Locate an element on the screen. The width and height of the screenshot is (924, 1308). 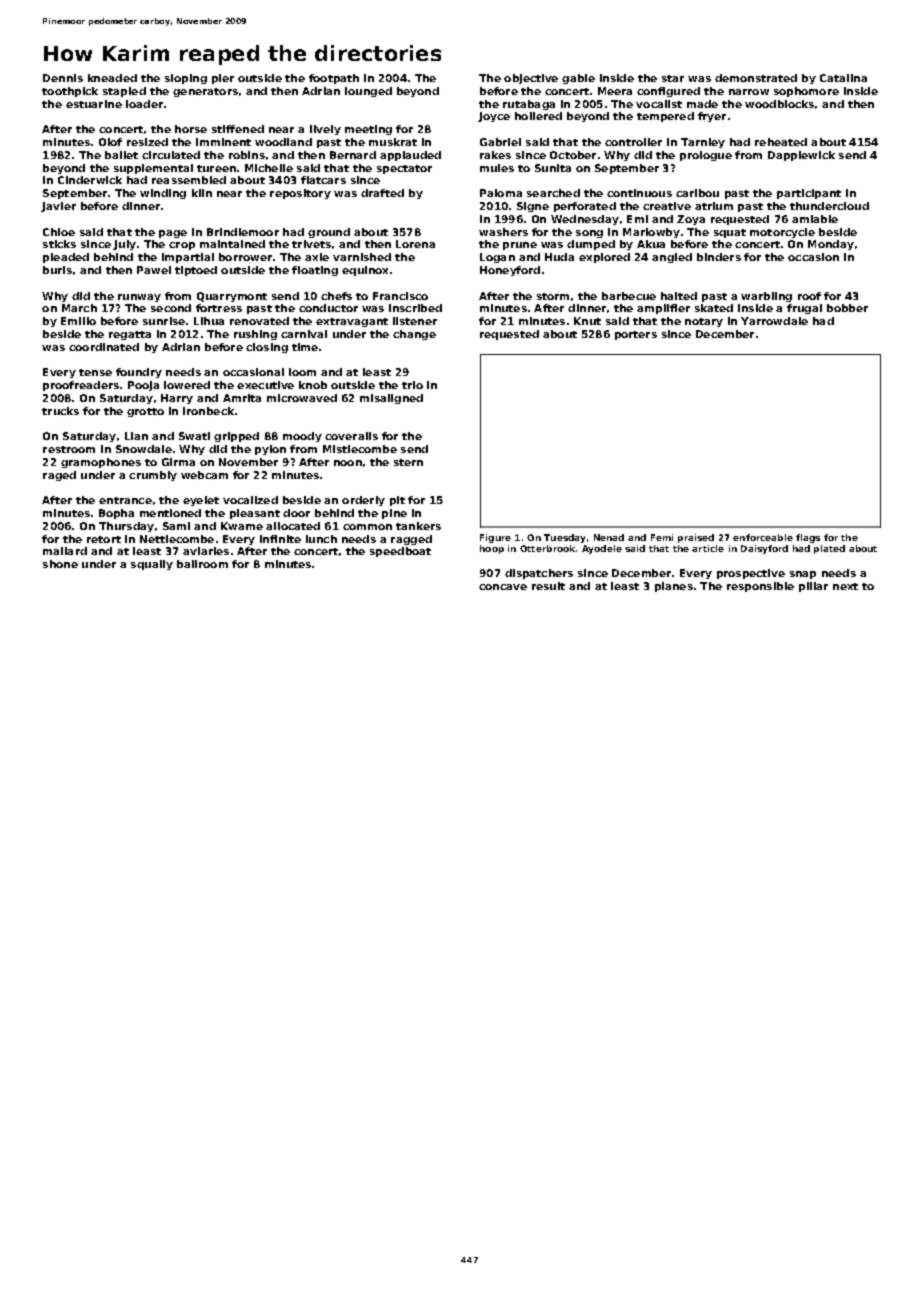
demonstrated is located at coordinates (756, 78).
